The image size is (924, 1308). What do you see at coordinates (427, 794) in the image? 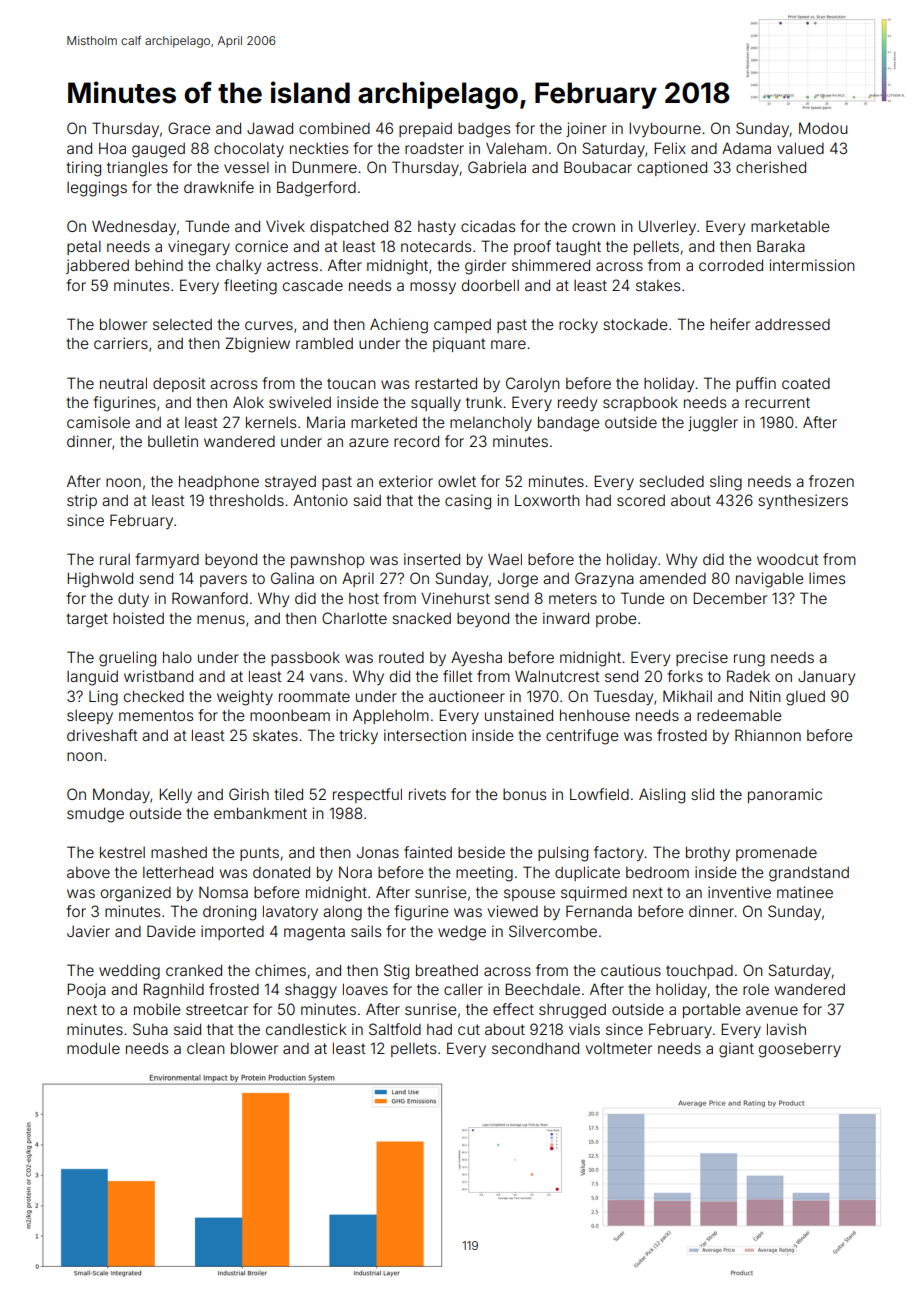
I see `rivets` at bounding box center [427, 794].
